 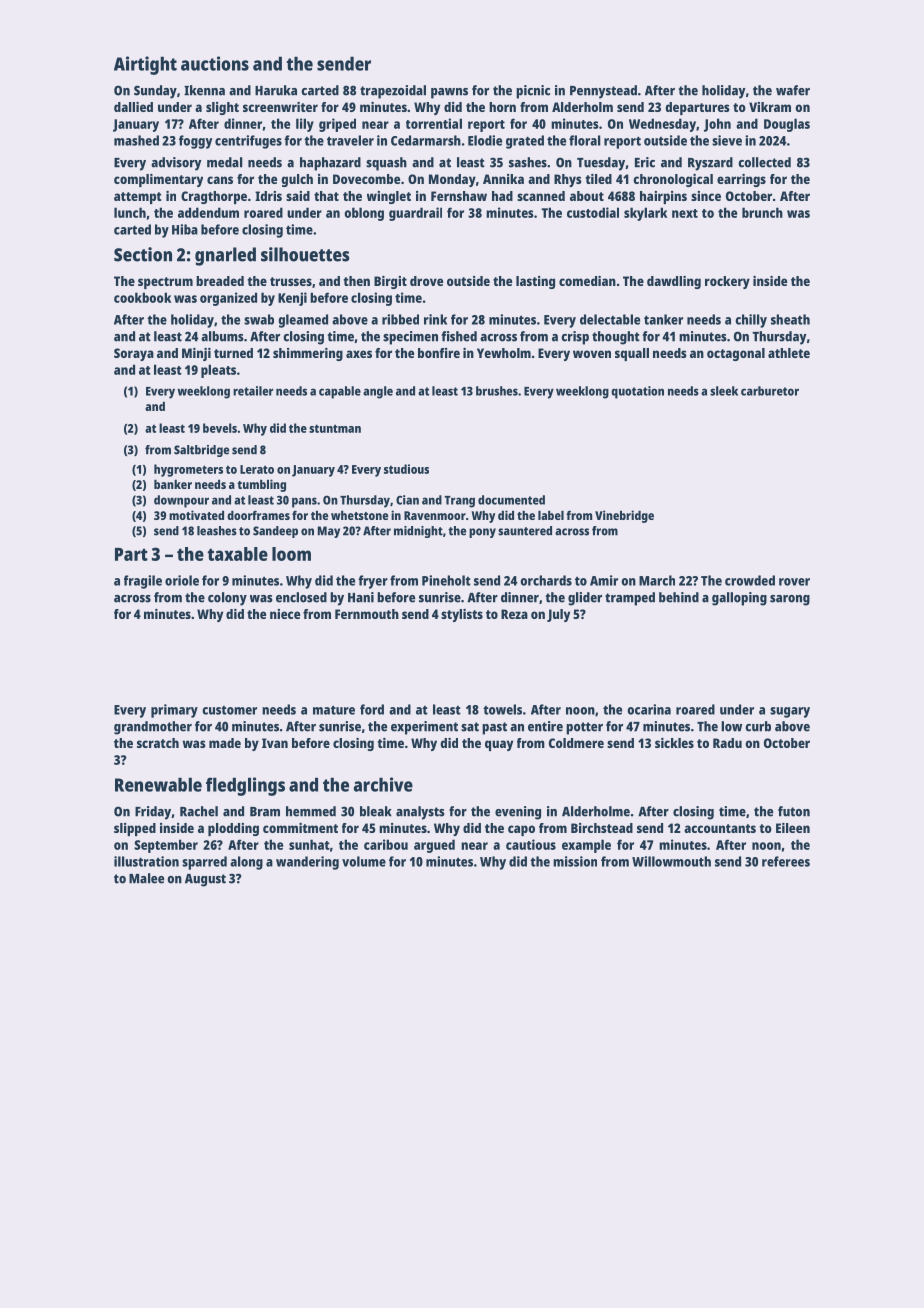 What do you see at coordinates (624, 516) in the image?
I see `Vinebridge` at bounding box center [624, 516].
